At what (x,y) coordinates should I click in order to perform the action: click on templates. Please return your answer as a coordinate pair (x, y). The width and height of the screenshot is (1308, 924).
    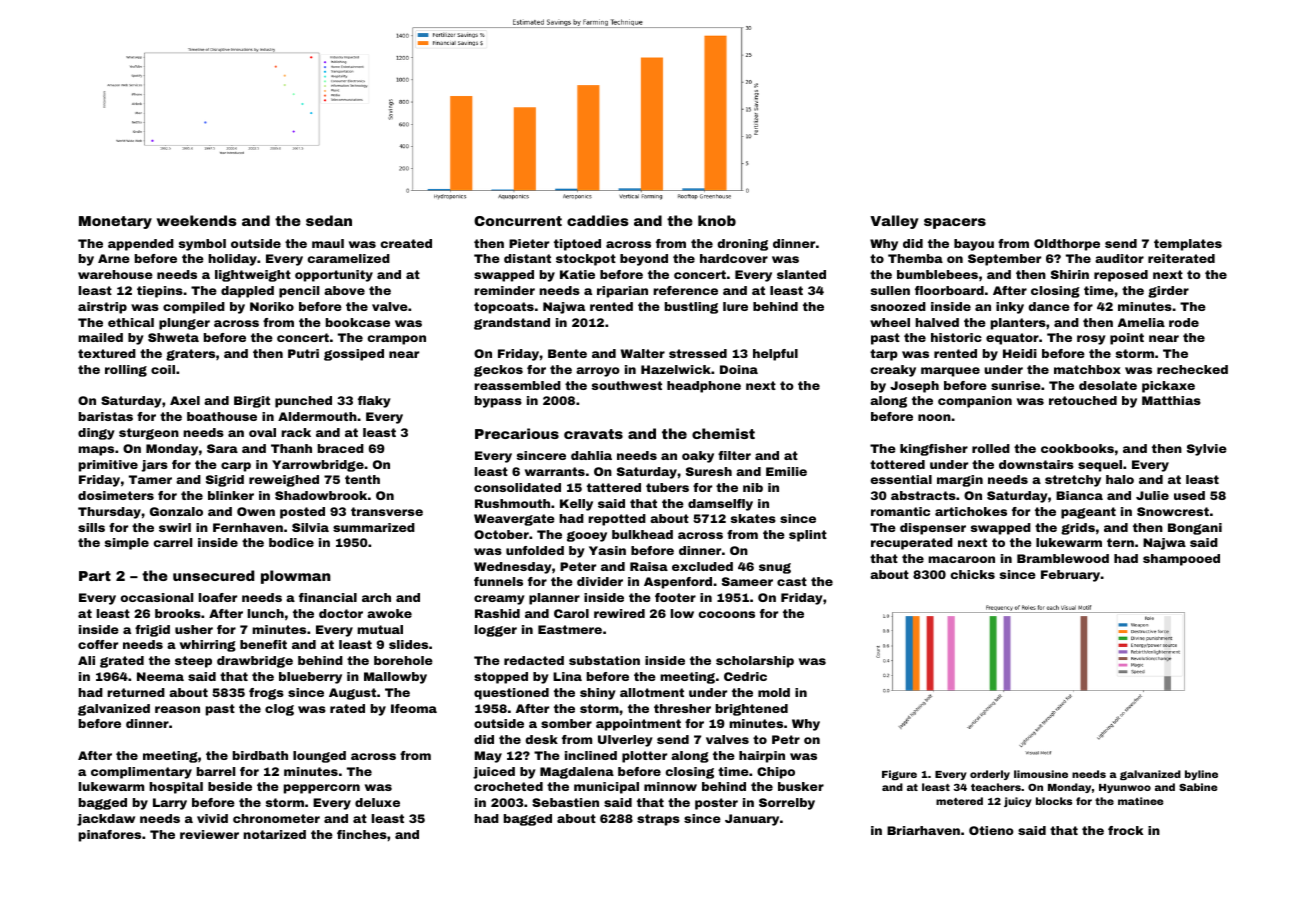
    Looking at the image, I should click on (1188, 245).
